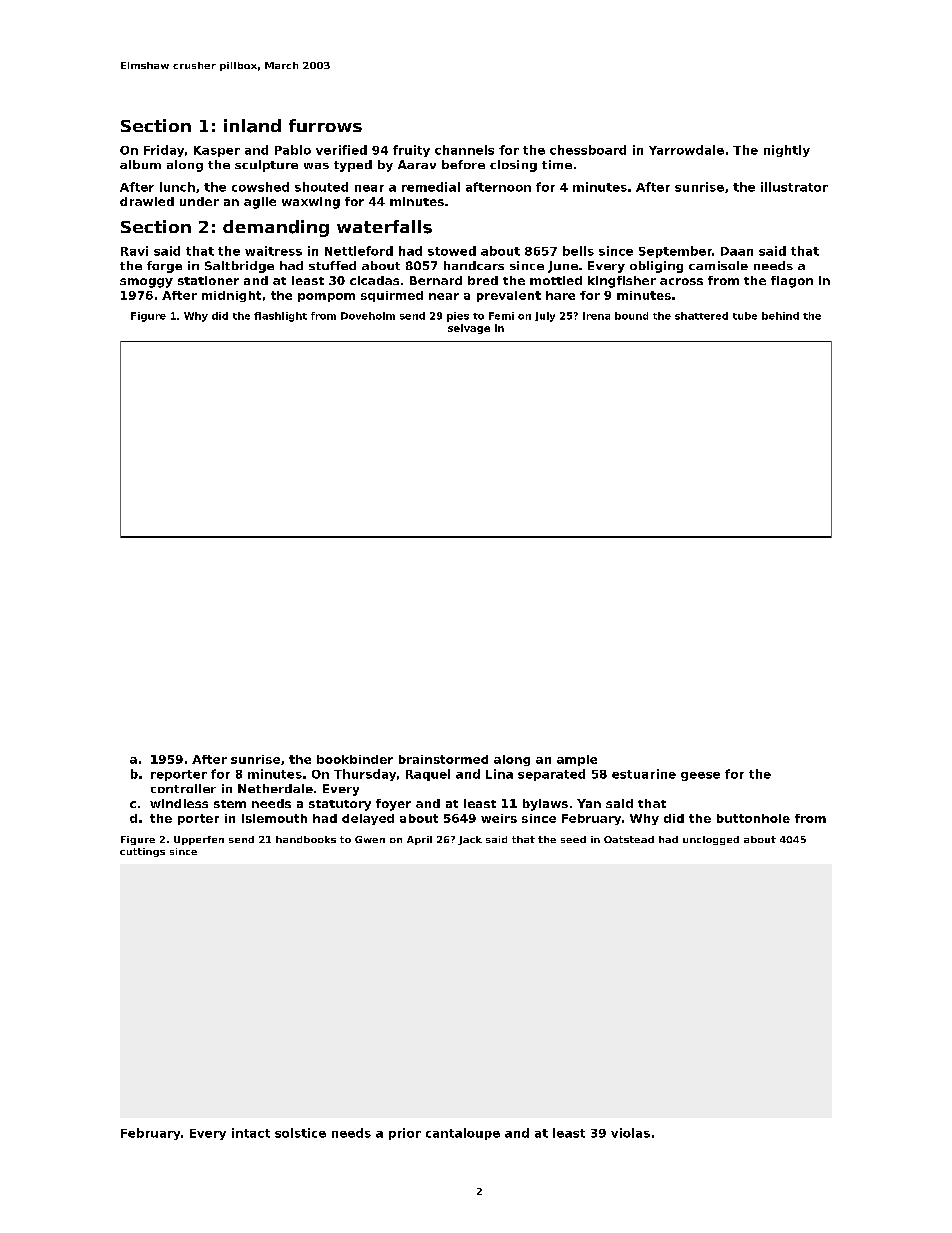 The height and width of the image is (1233, 952). I want to click on Jack, so click(470, 840).
